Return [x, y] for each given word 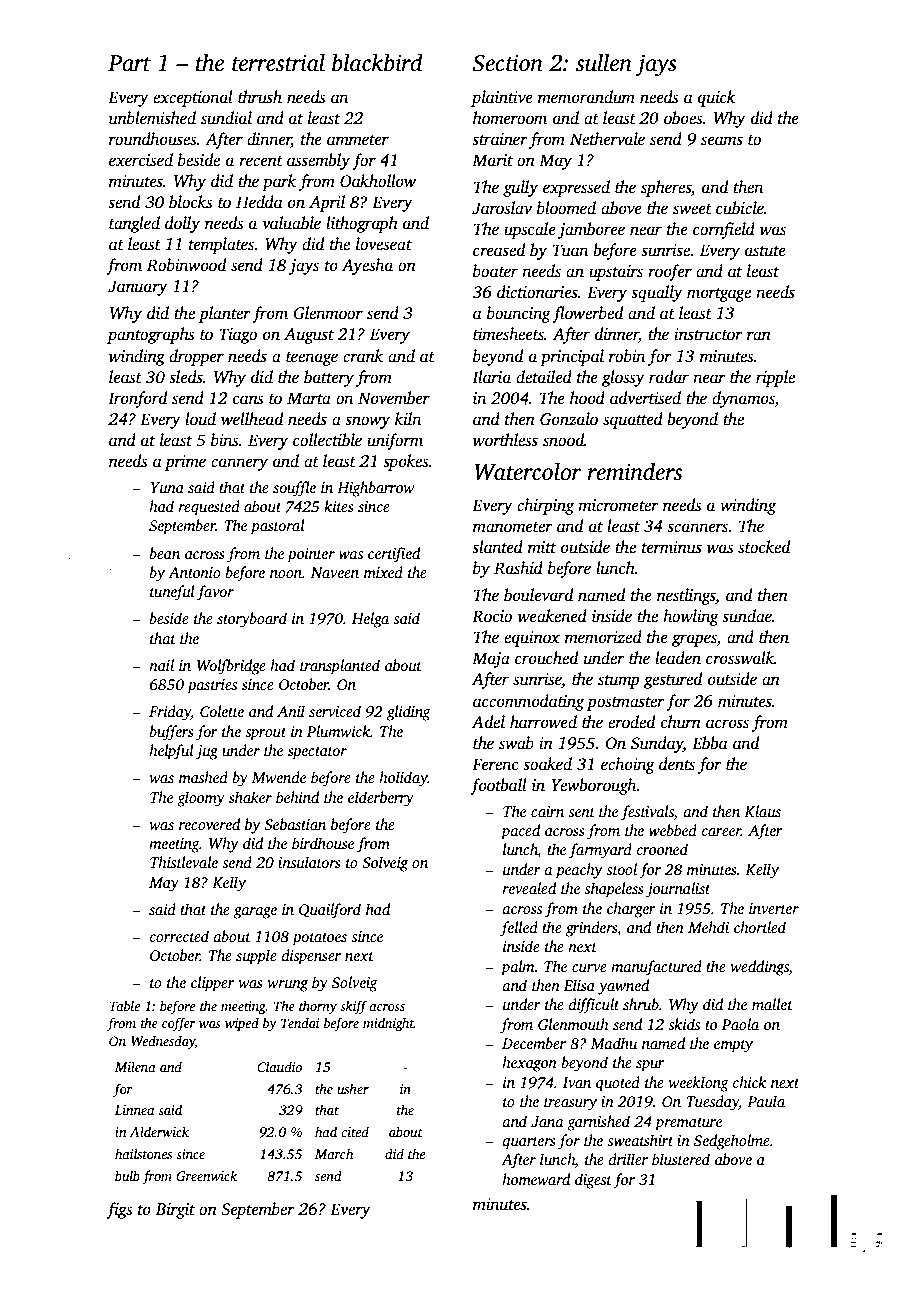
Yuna [167, 487]
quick [717, 98]
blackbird [377, 62]
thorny [318, 1007]
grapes [694, 640]
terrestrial [278, 62]
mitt [542, 547]
